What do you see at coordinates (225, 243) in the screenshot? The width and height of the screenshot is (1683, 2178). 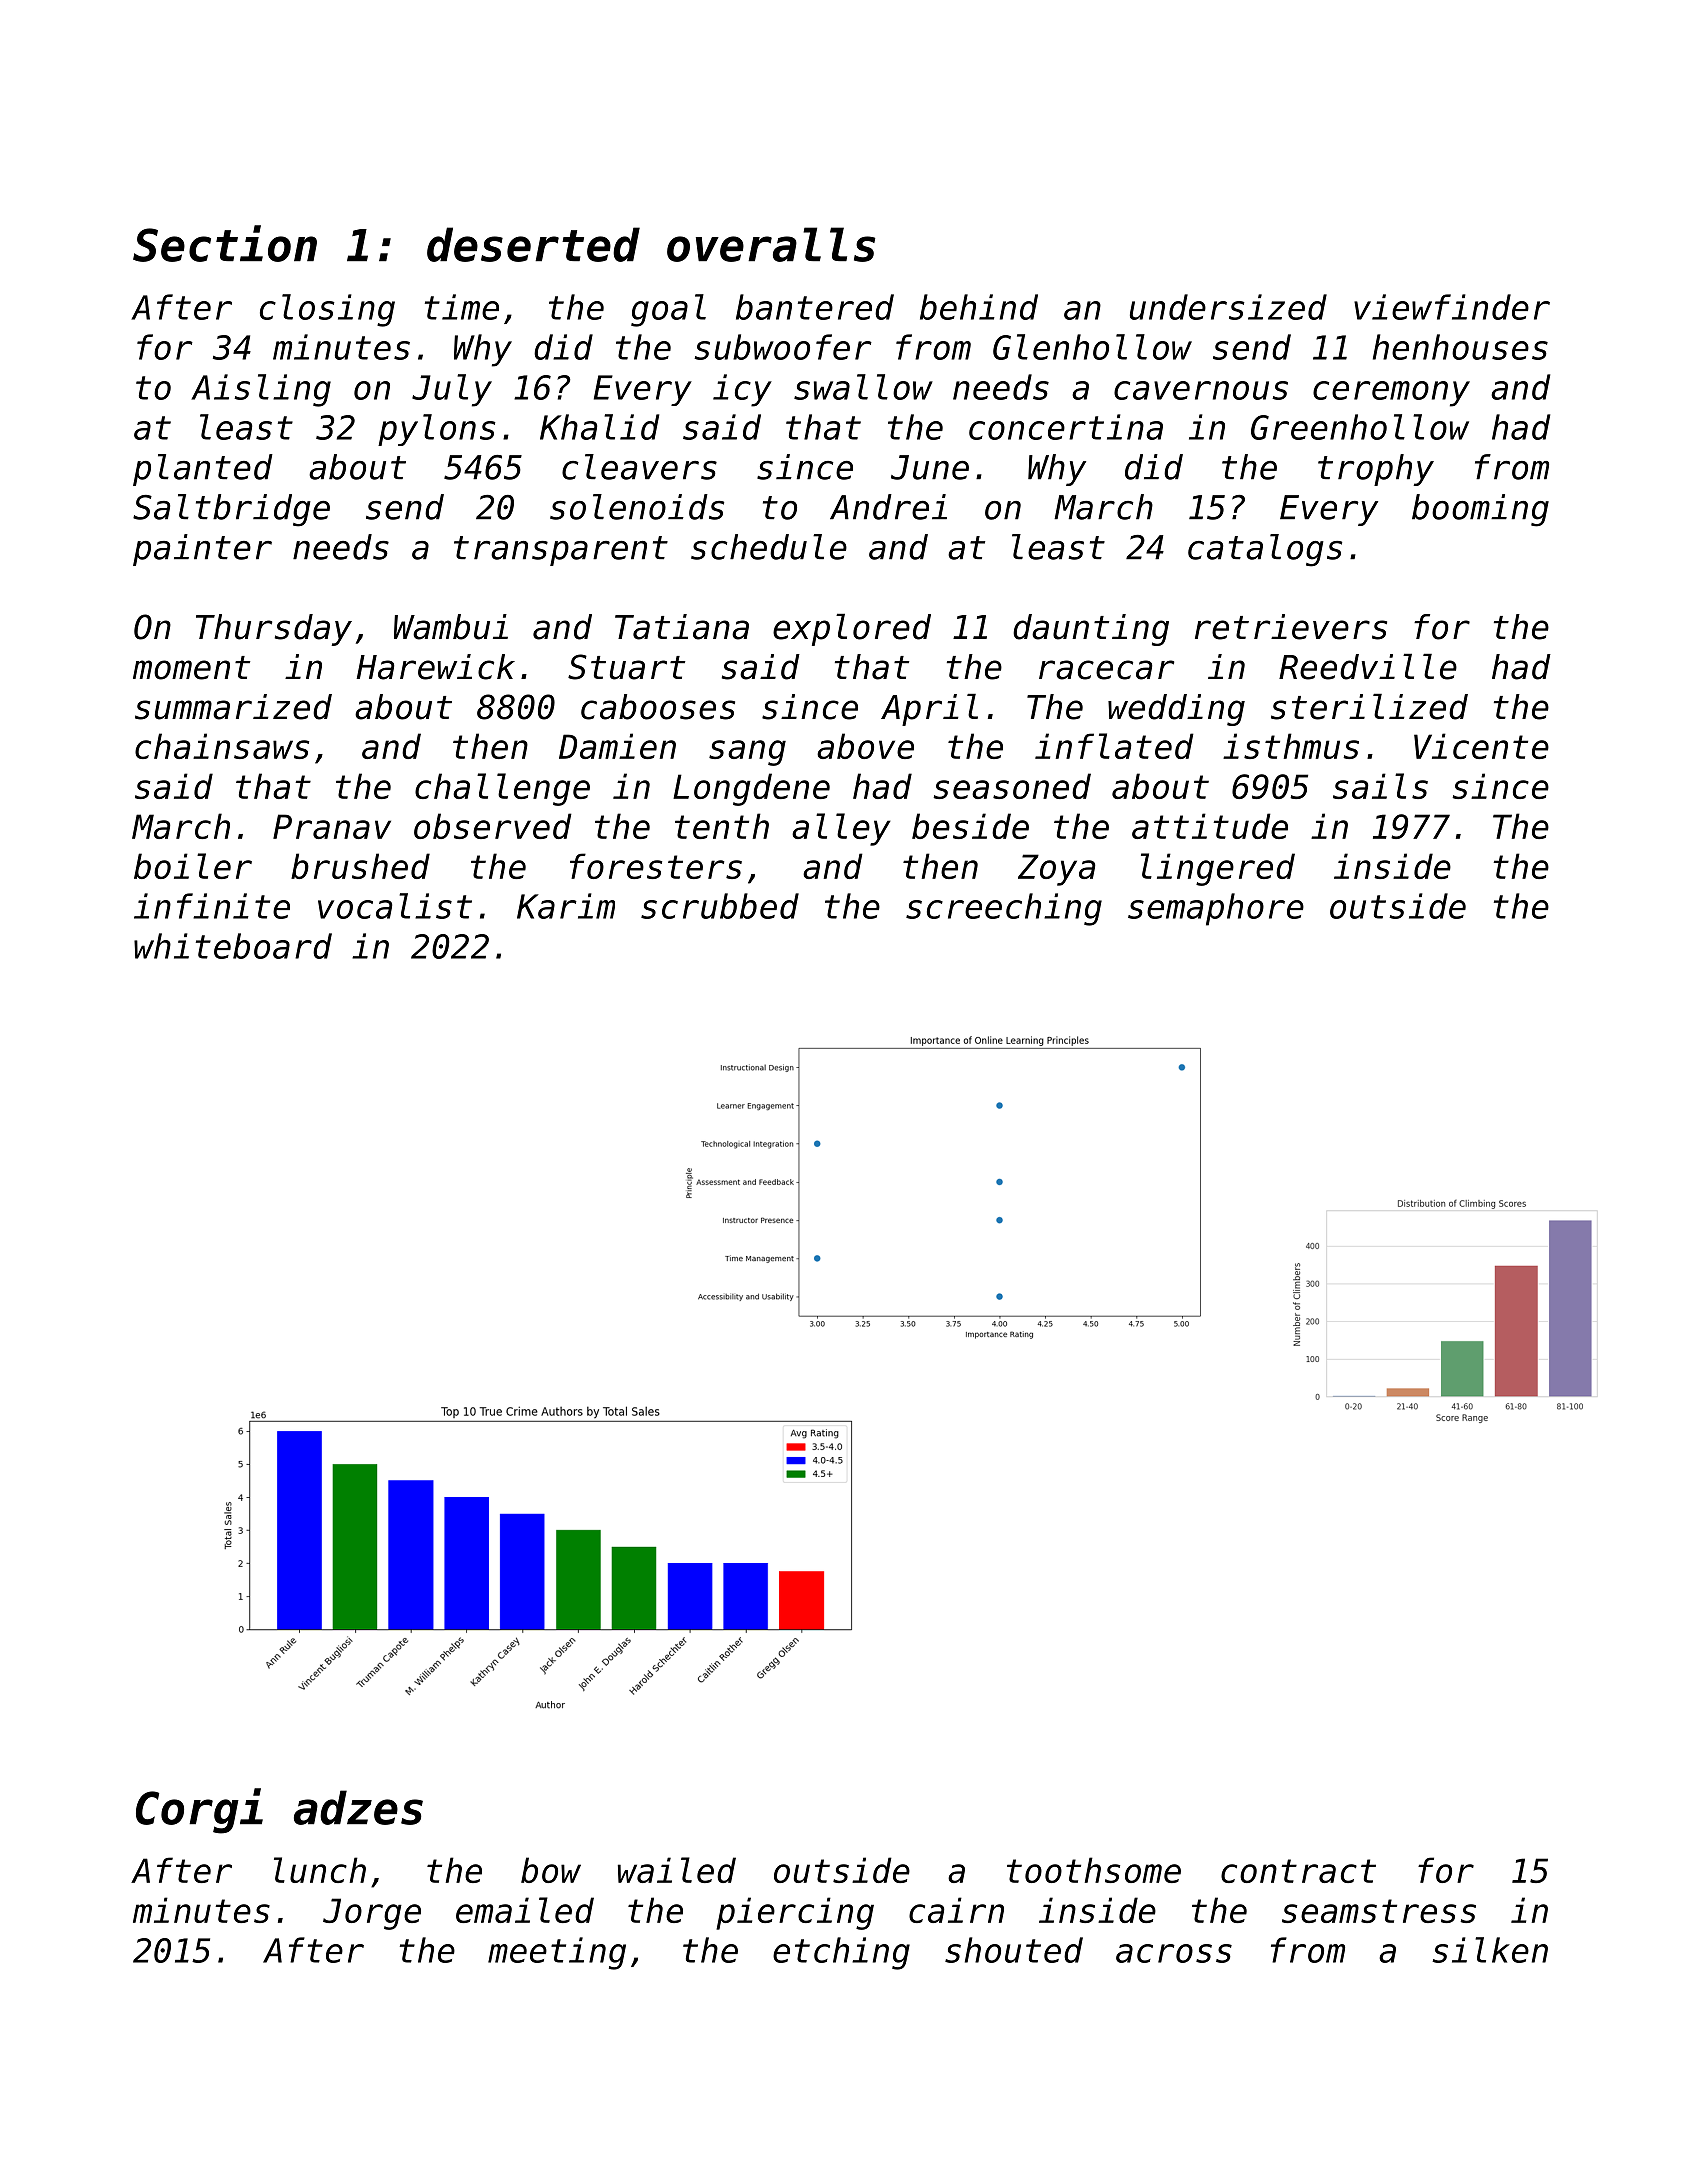 I see `Section` at bounding box center [225, 243].
